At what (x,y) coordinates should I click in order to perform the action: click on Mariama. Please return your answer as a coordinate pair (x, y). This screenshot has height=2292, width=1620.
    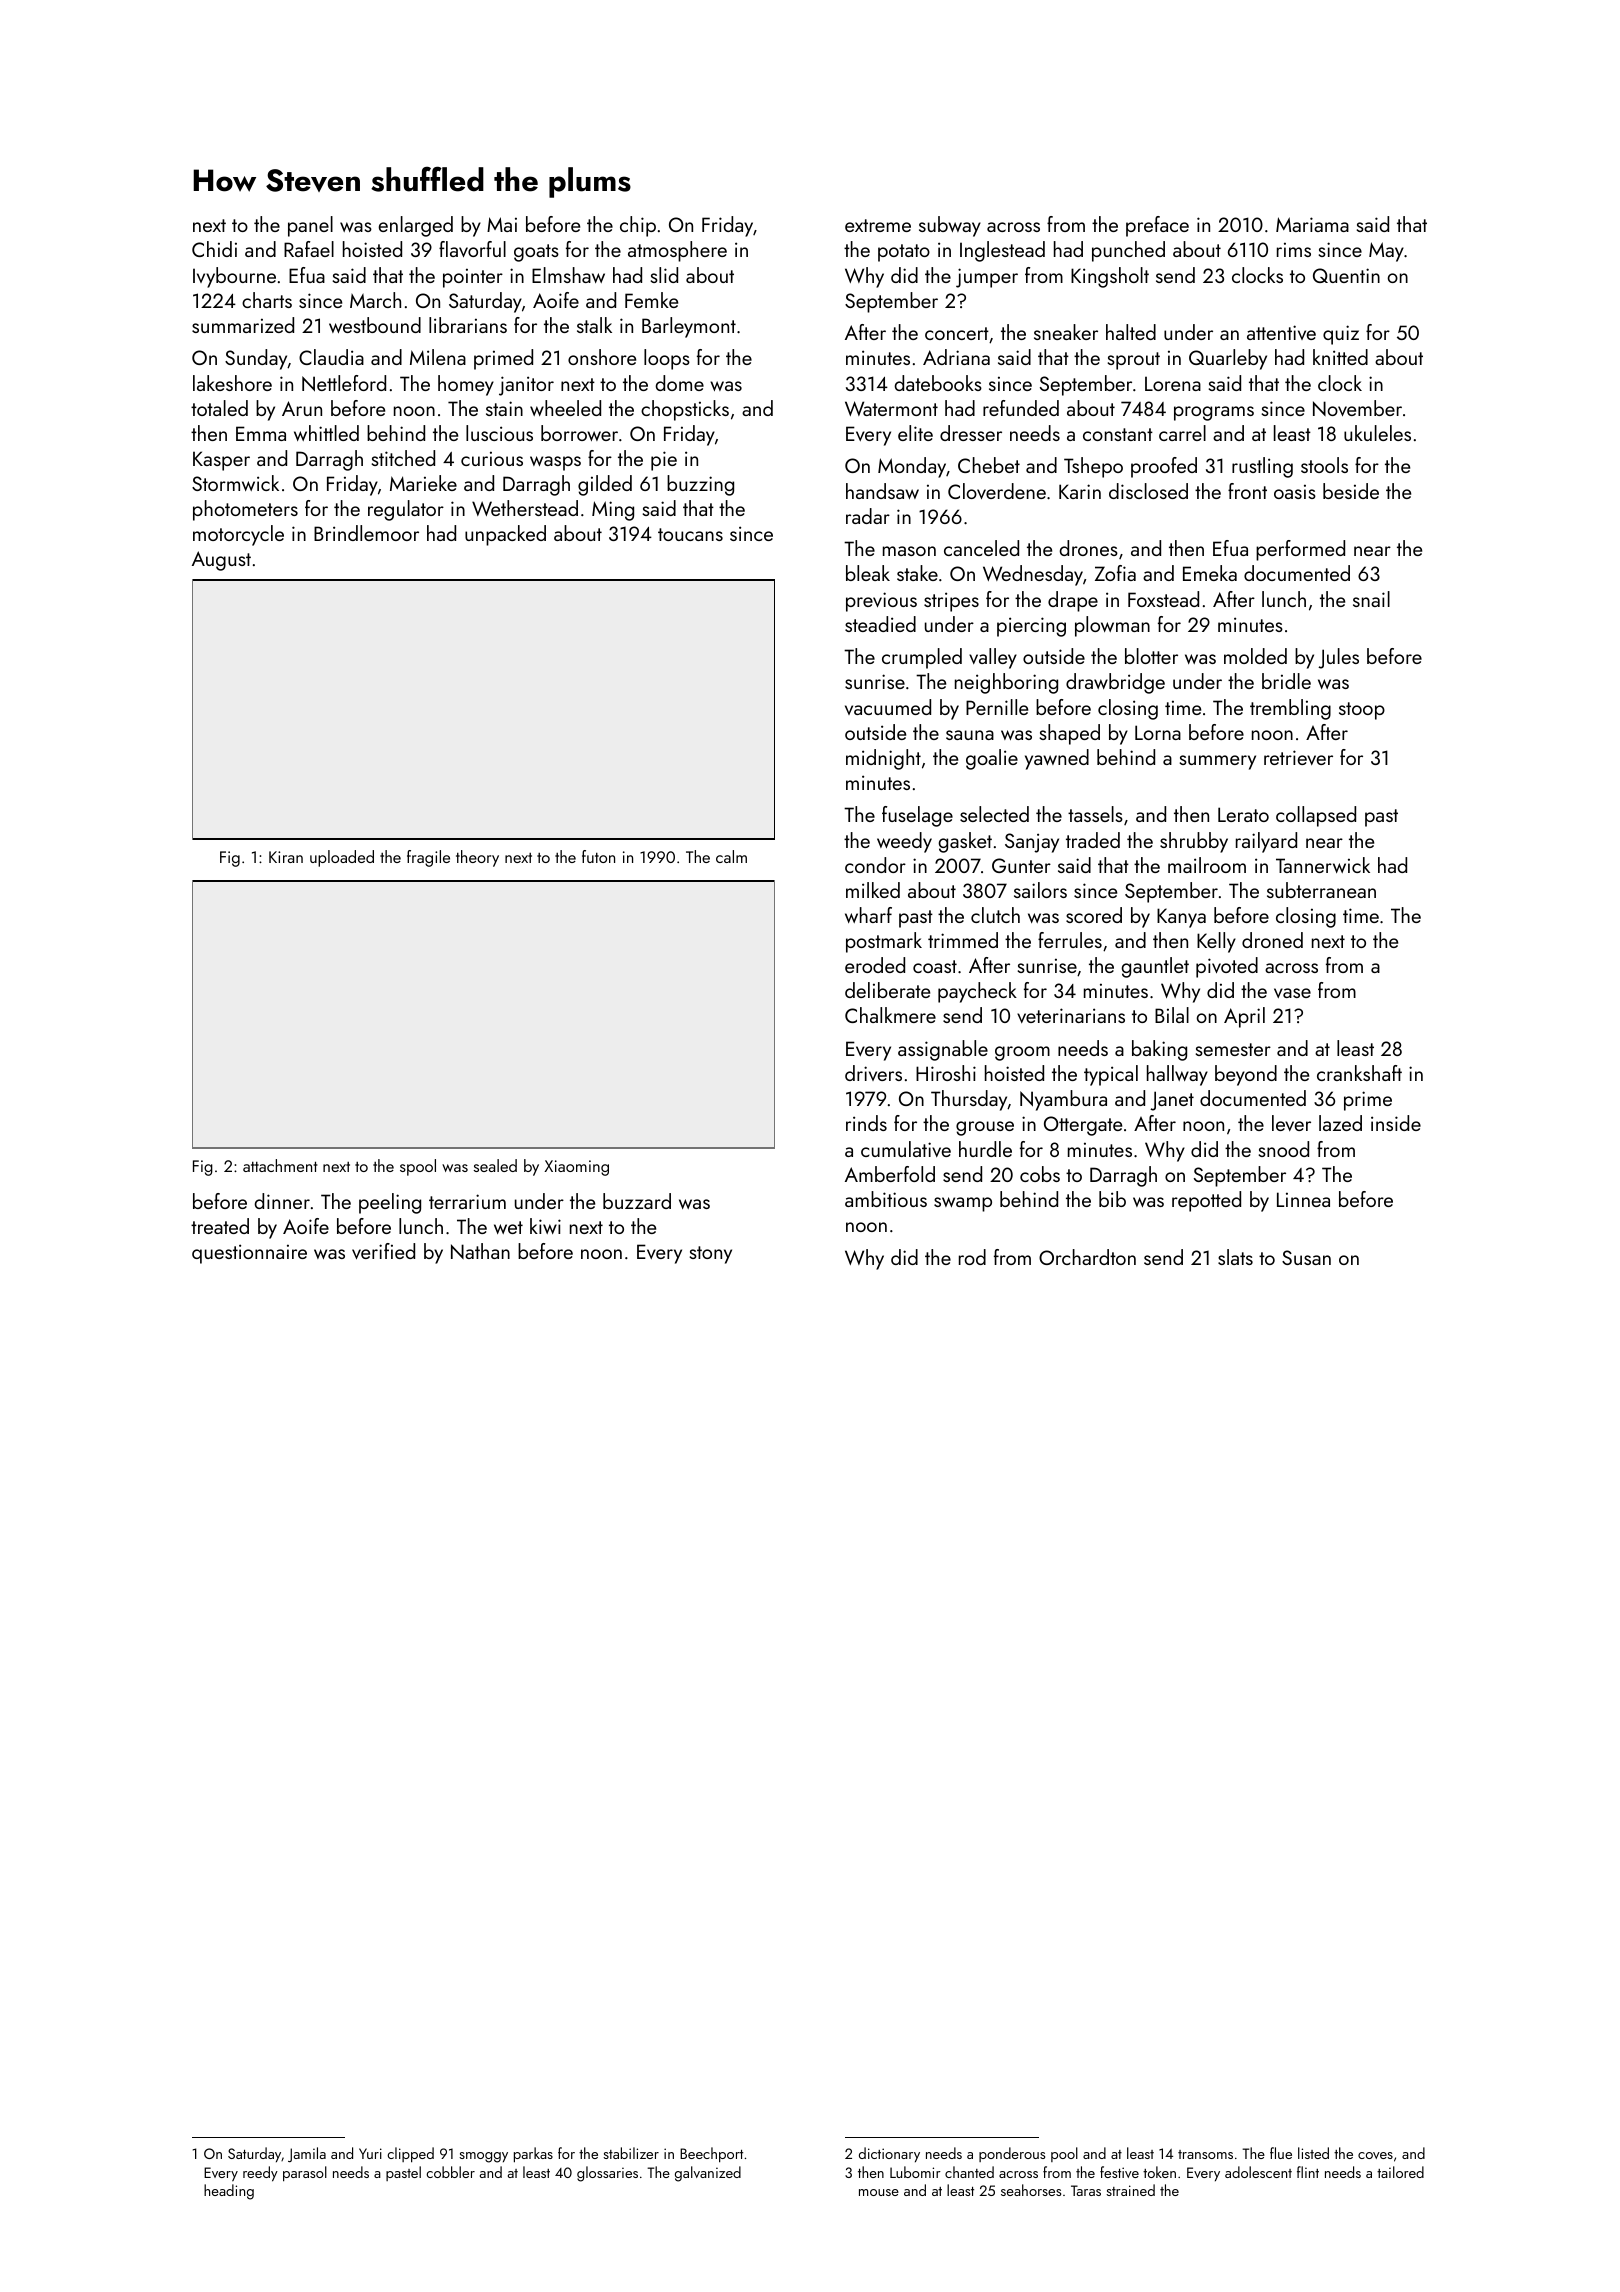
    Looking at the image, I should click on (1312, 224).
